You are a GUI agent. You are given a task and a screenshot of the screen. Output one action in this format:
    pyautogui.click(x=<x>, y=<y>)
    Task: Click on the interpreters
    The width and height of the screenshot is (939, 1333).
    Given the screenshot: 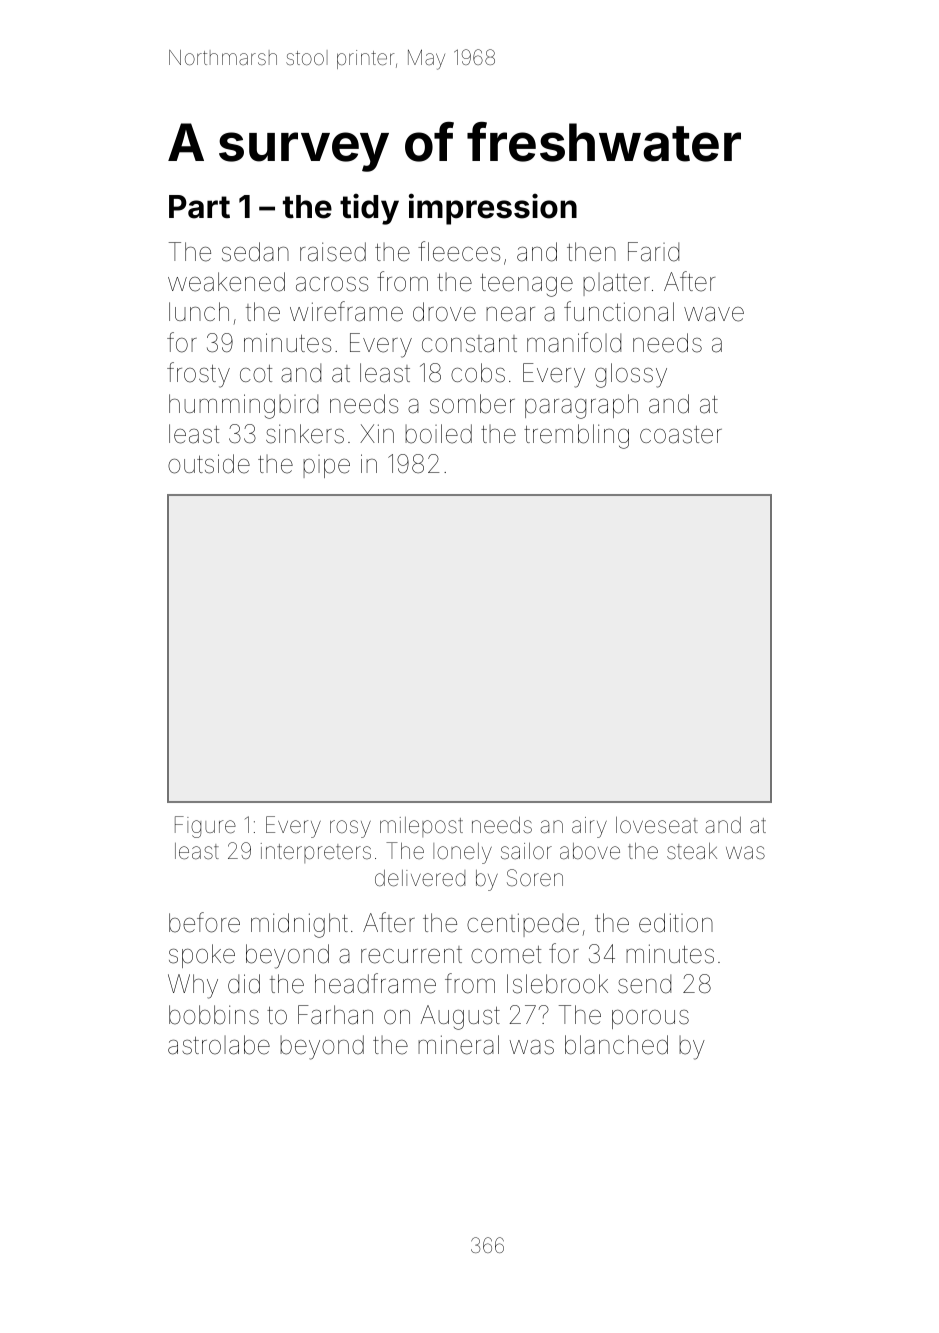 What is the action you would take?
    pyautogui.click(x=316, y=853)
